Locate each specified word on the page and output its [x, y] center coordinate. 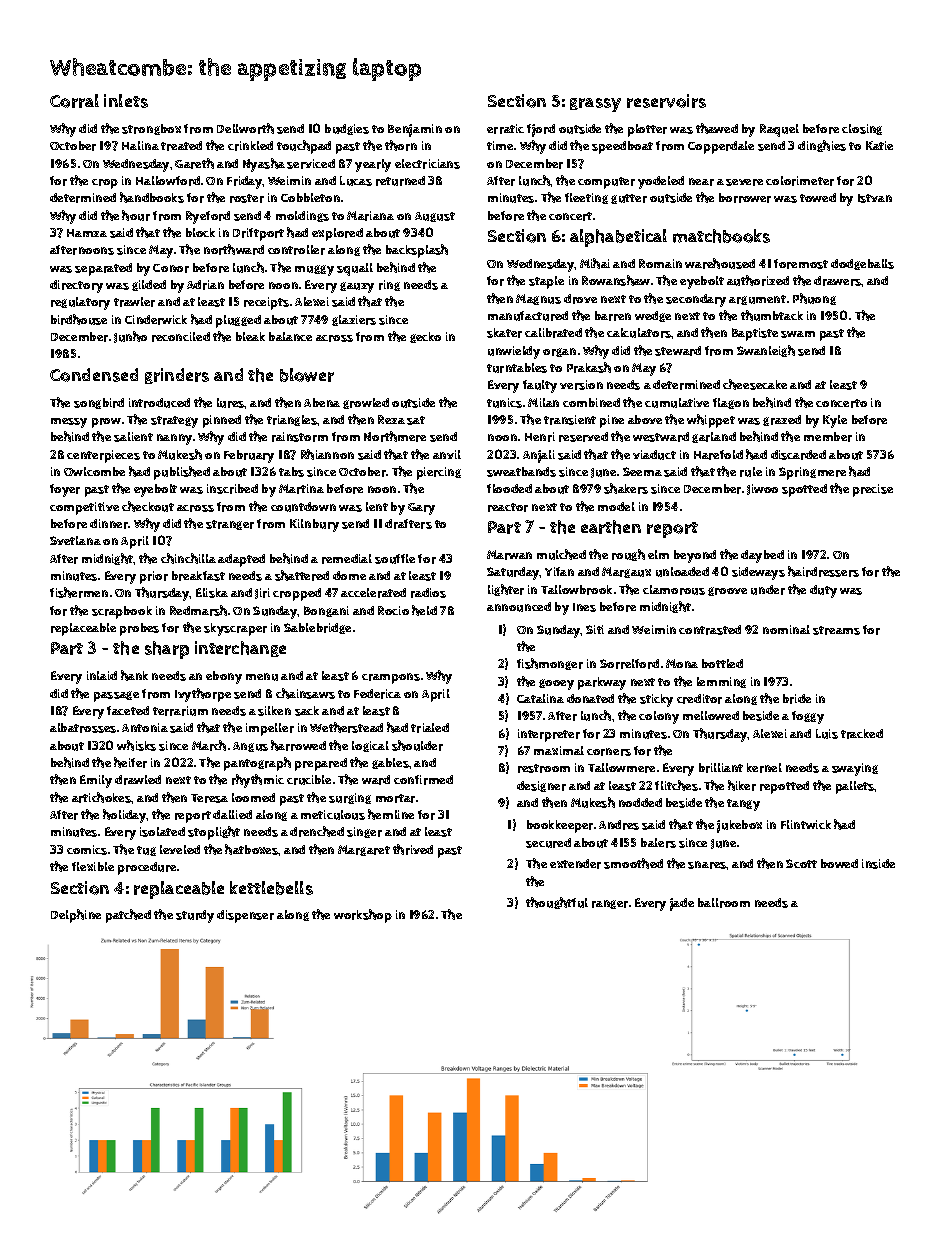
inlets [126, 101]
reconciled [181, 337]
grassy [595, 105]
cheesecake [755, 384]
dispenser [245, 916]
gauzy [357, 287]
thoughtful [557, 903]
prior [154, 577]
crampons [391, 678]
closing [862, 129]
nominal [786, 629]
